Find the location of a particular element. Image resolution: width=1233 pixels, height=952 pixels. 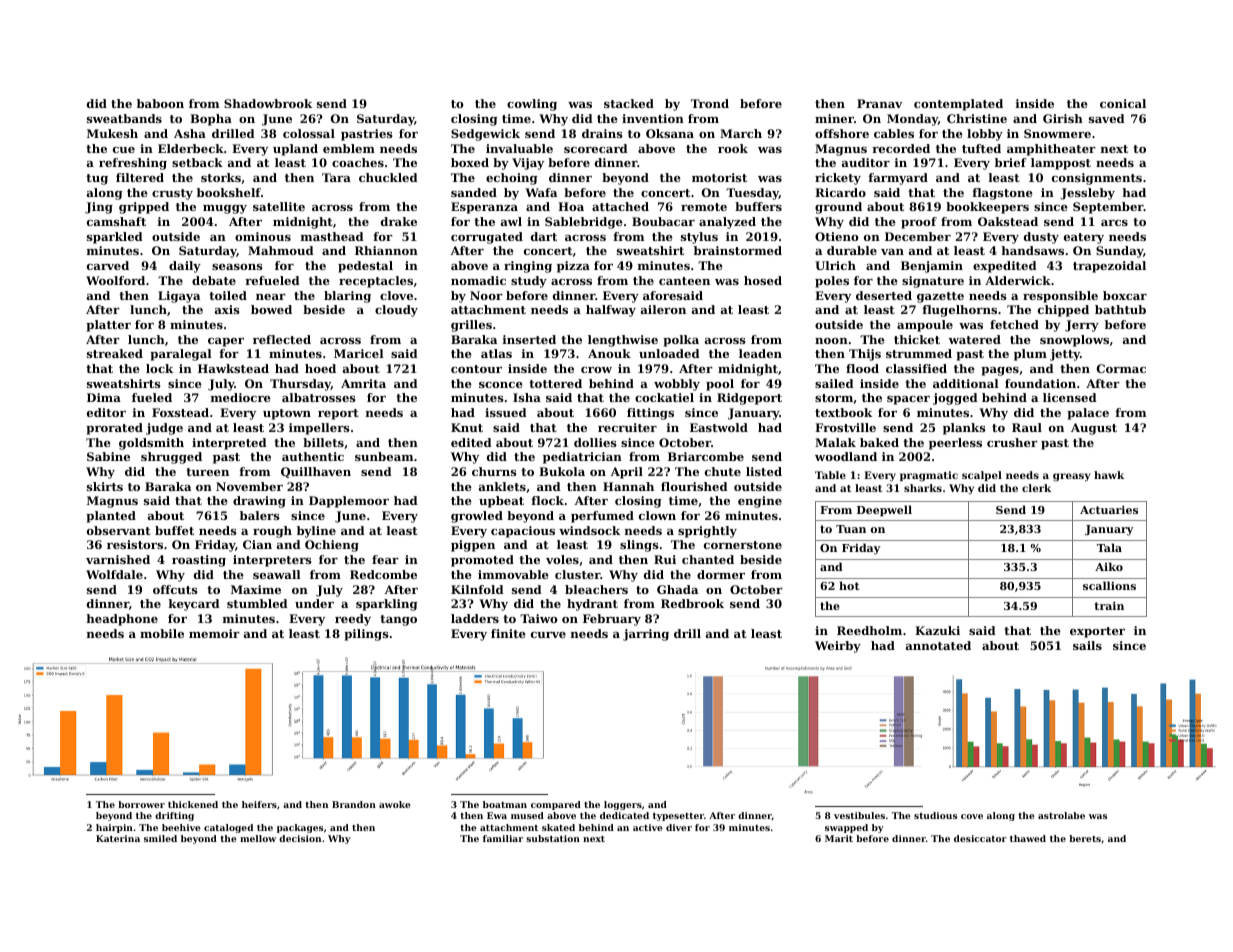

finite is located at coordinates (508, 633).
